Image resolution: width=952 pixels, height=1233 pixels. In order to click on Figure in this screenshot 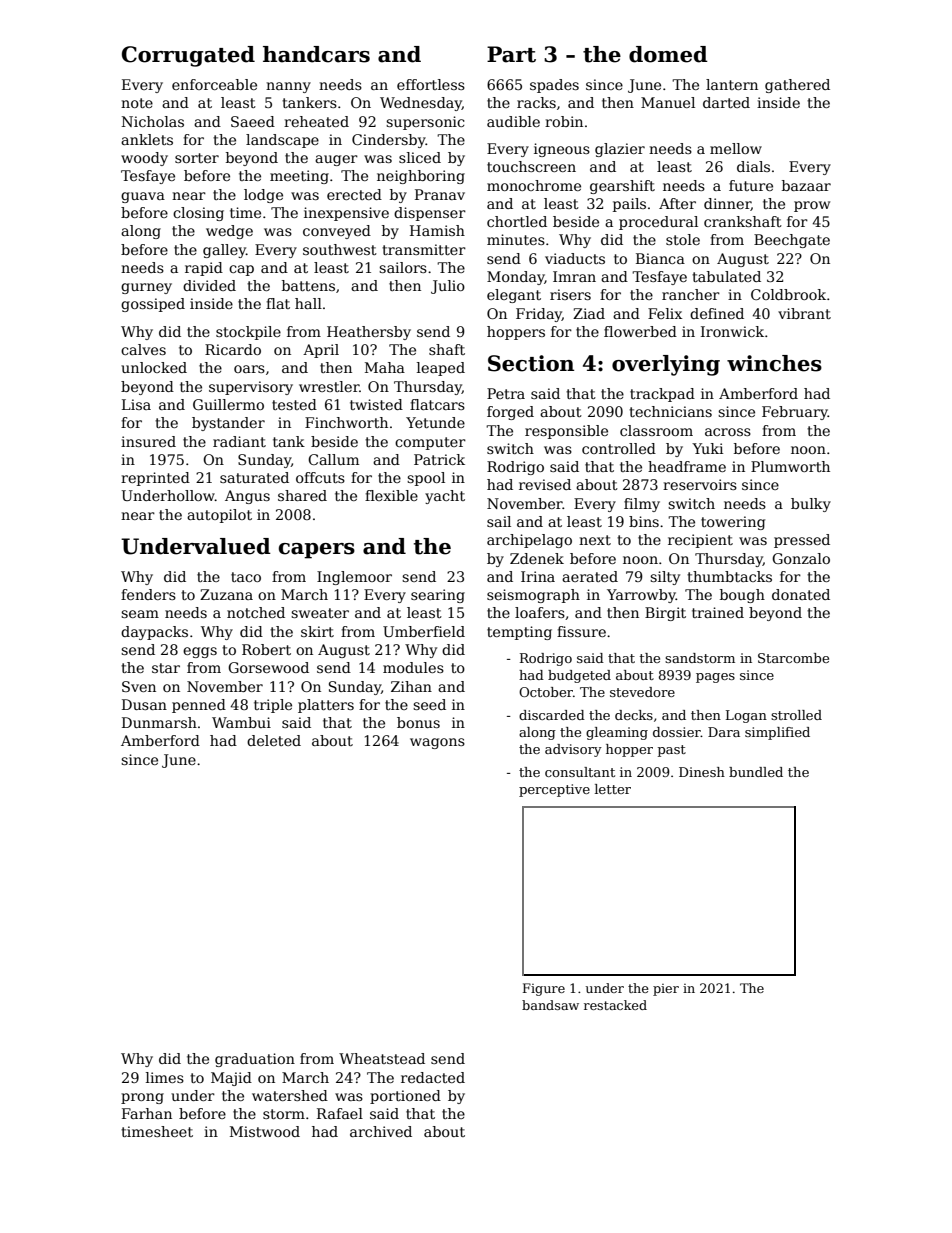, I will do `click(544, 989)`.
